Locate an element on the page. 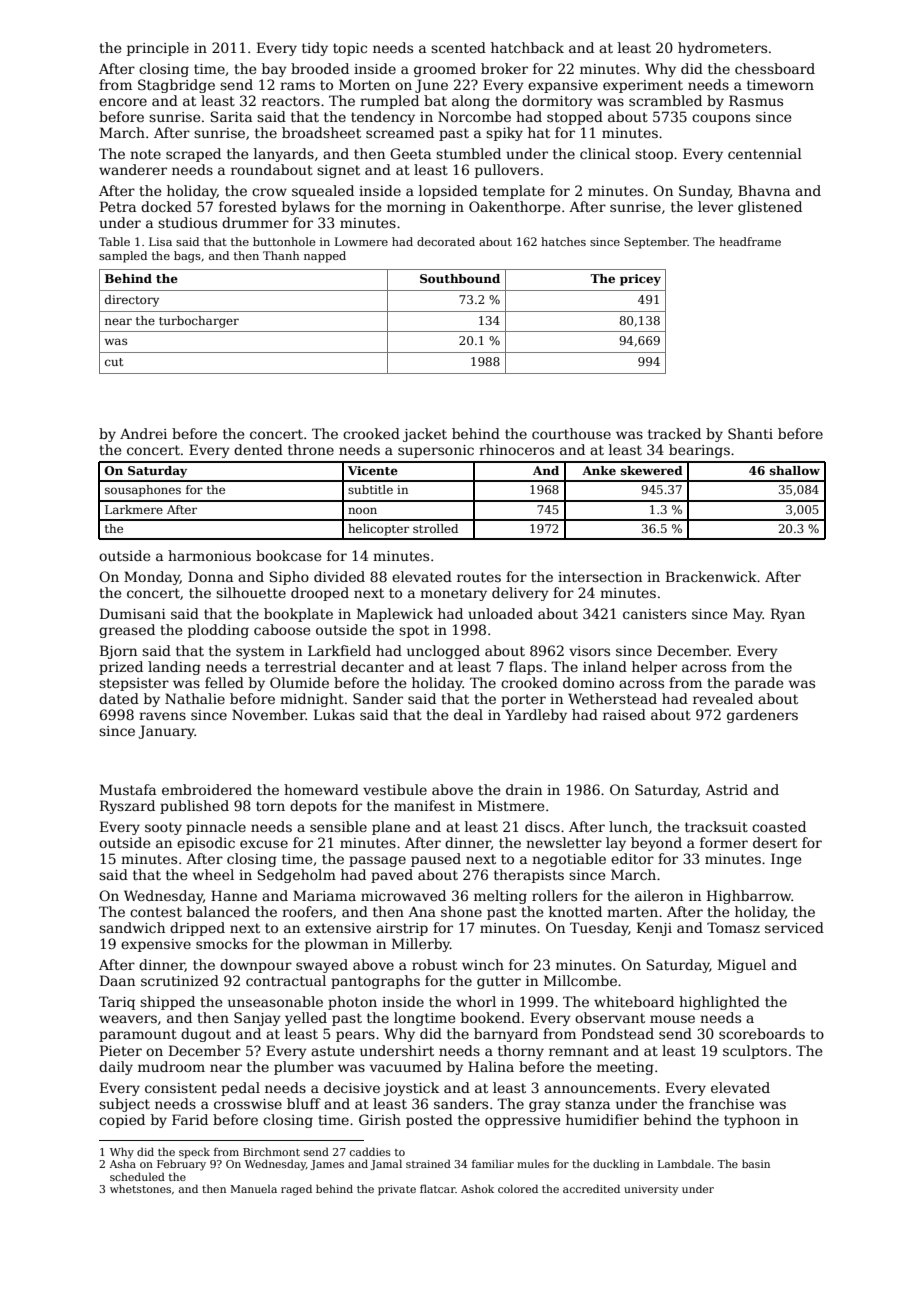 This image has height=1308, width=924. chessboard is located at coordinates (775, 68).
